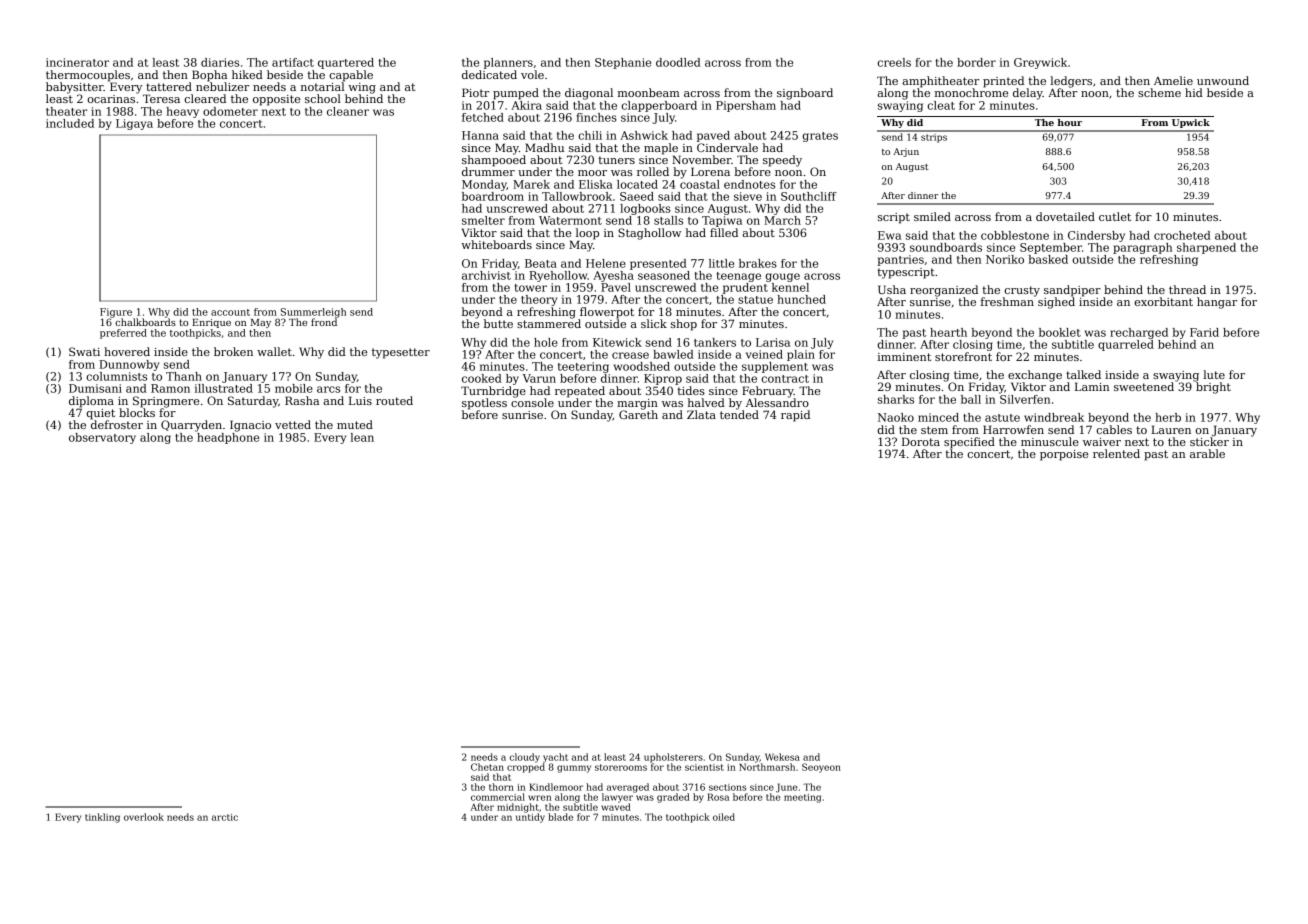 This image has width=1308, height=924. Describe the element at coordinates (587, 234) in the image. I see `loop` at that location.
